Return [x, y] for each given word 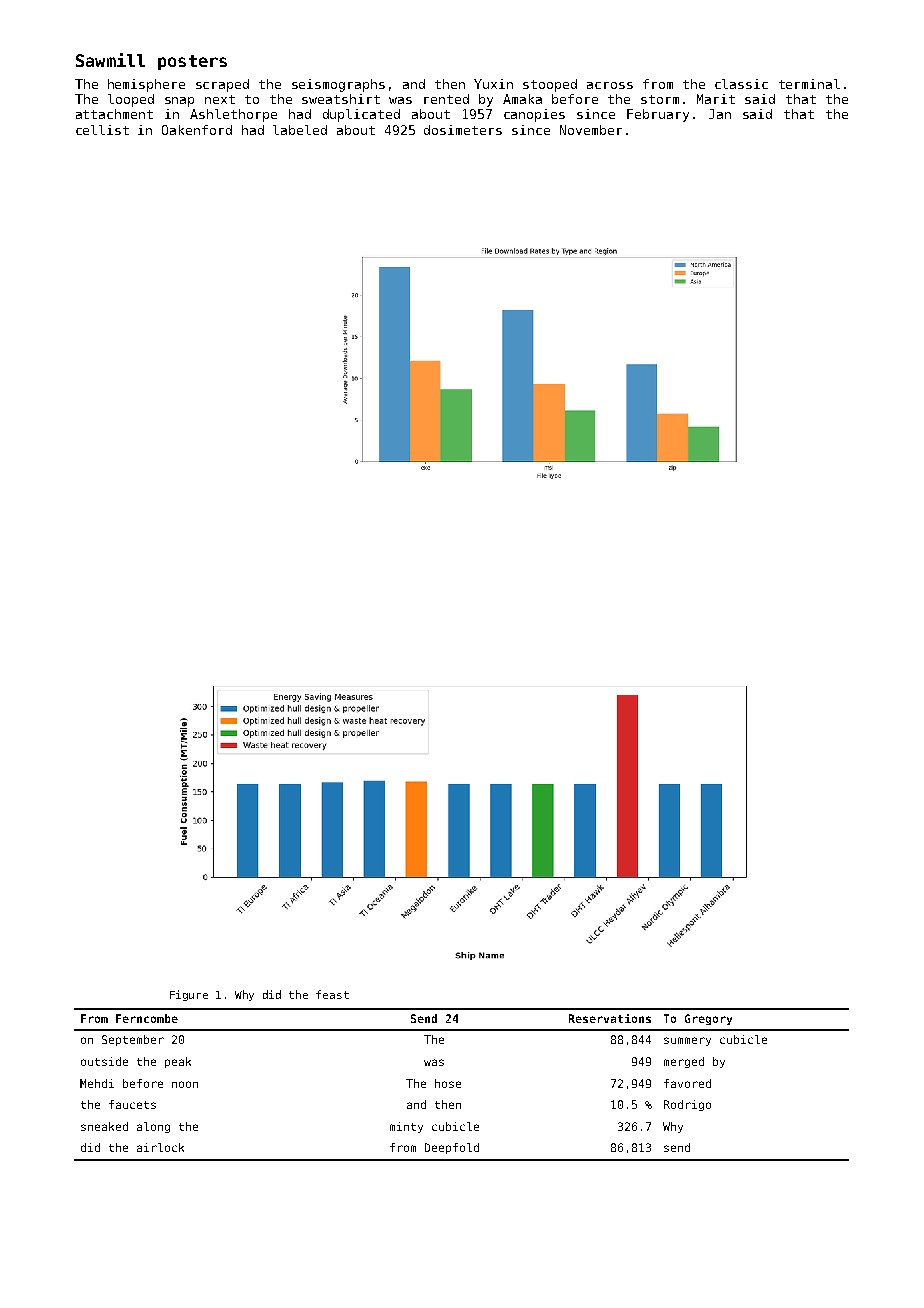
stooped [550, 85]
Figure [189, 995]
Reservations [610, 1018]
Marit [716, 99]
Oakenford [197, 130]
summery [687, 1041]
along [153, 1127]
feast [332, 994]
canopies [534, 115]
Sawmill [110, 60]
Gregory [708, 1019]
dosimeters [463, 130]
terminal [809, 84]
